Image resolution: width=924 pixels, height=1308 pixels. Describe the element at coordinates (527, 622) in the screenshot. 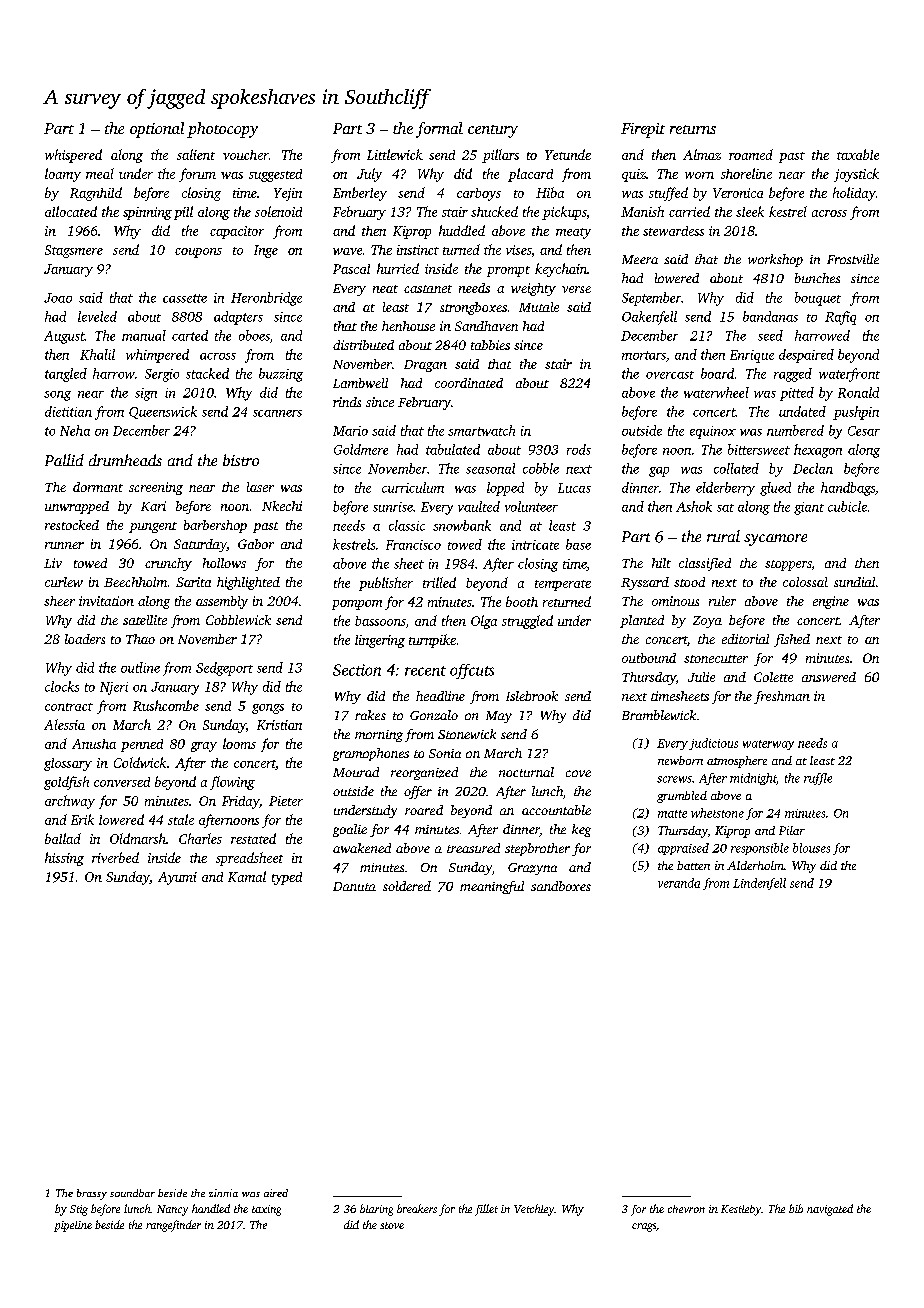

I see `struggled` at that location.
